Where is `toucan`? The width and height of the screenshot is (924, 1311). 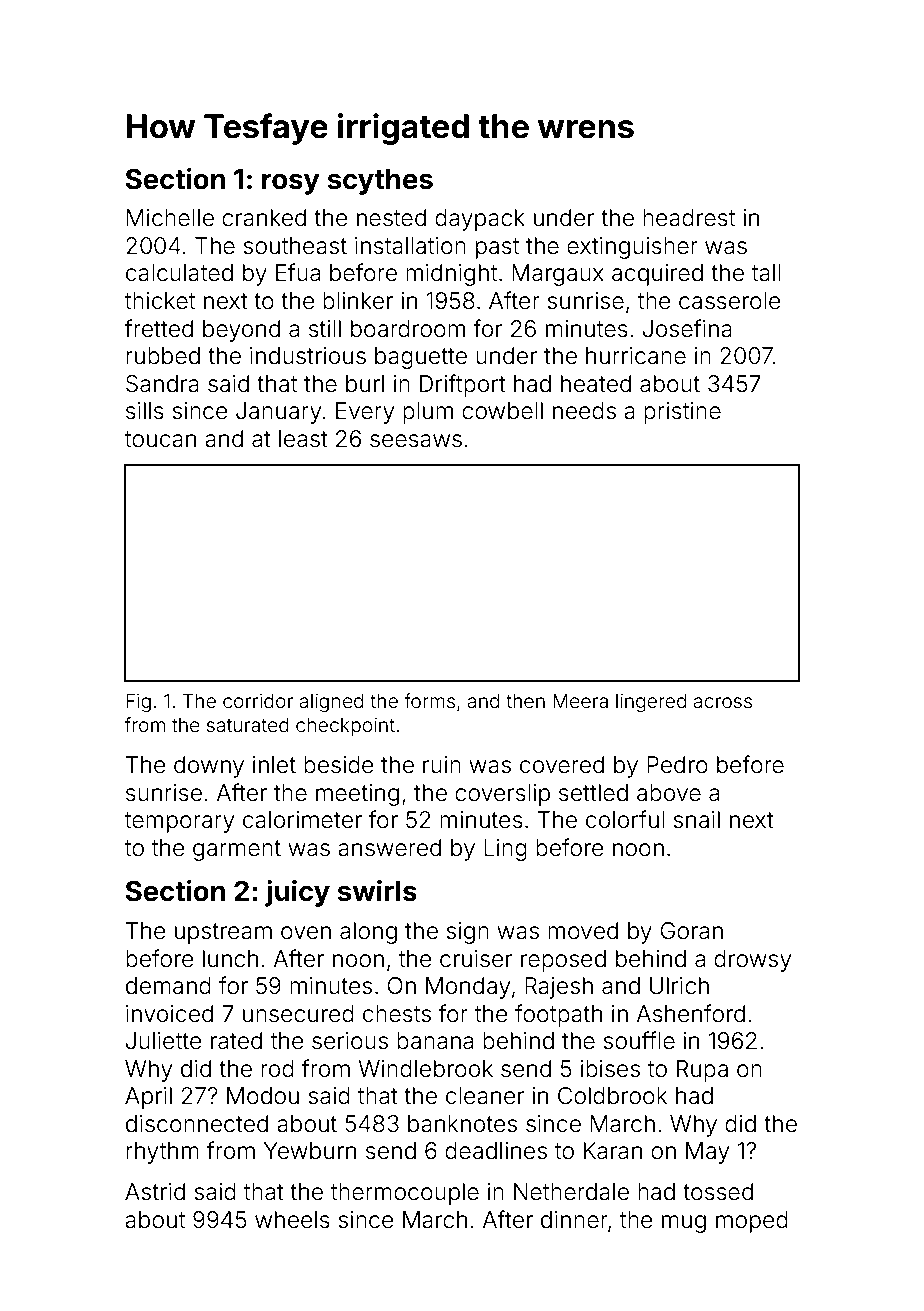
toucan is located at coordinates (160, 439).
